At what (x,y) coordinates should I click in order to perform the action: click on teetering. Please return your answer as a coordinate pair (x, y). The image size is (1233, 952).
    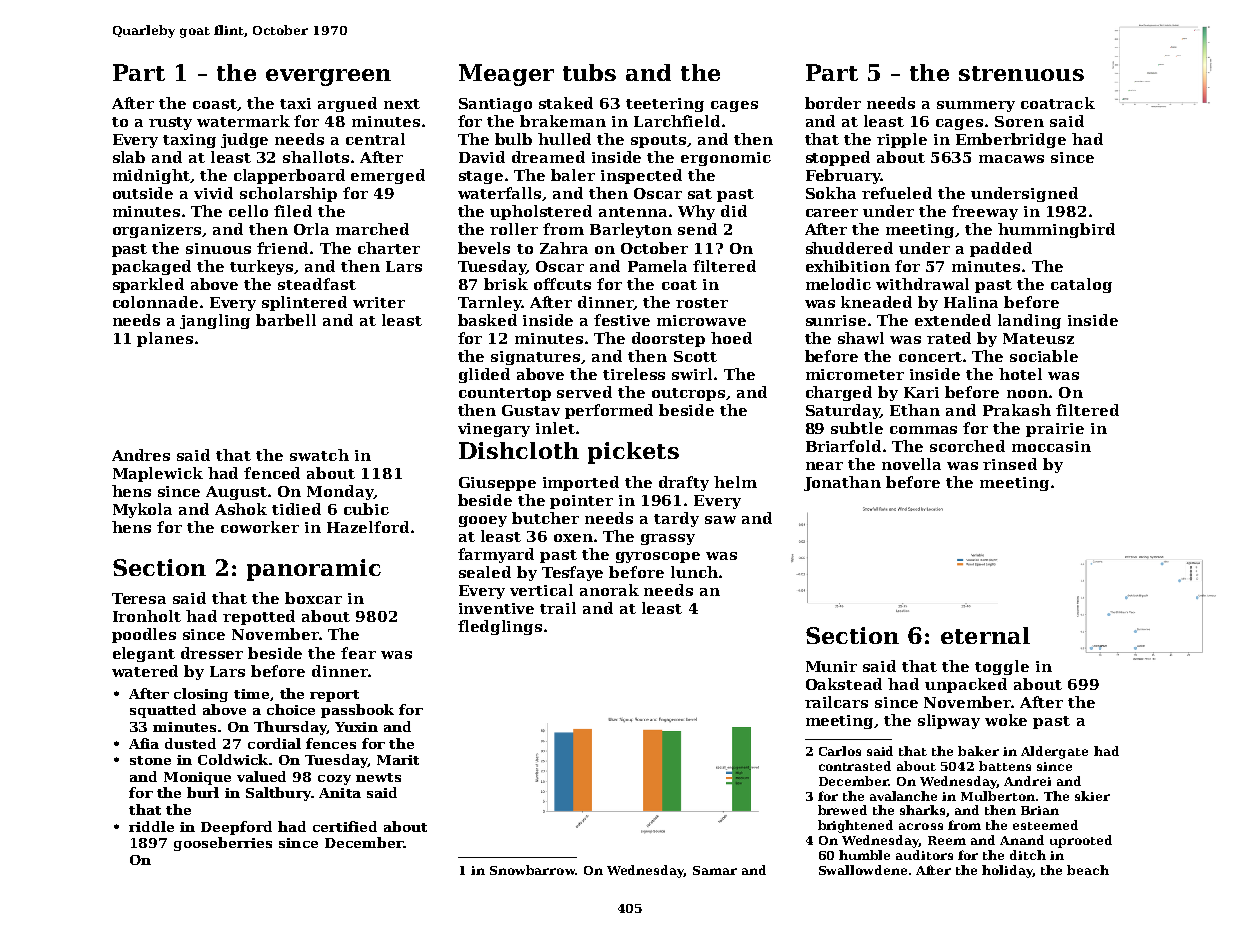
    Looking at the image, I should click on (665, 105).
